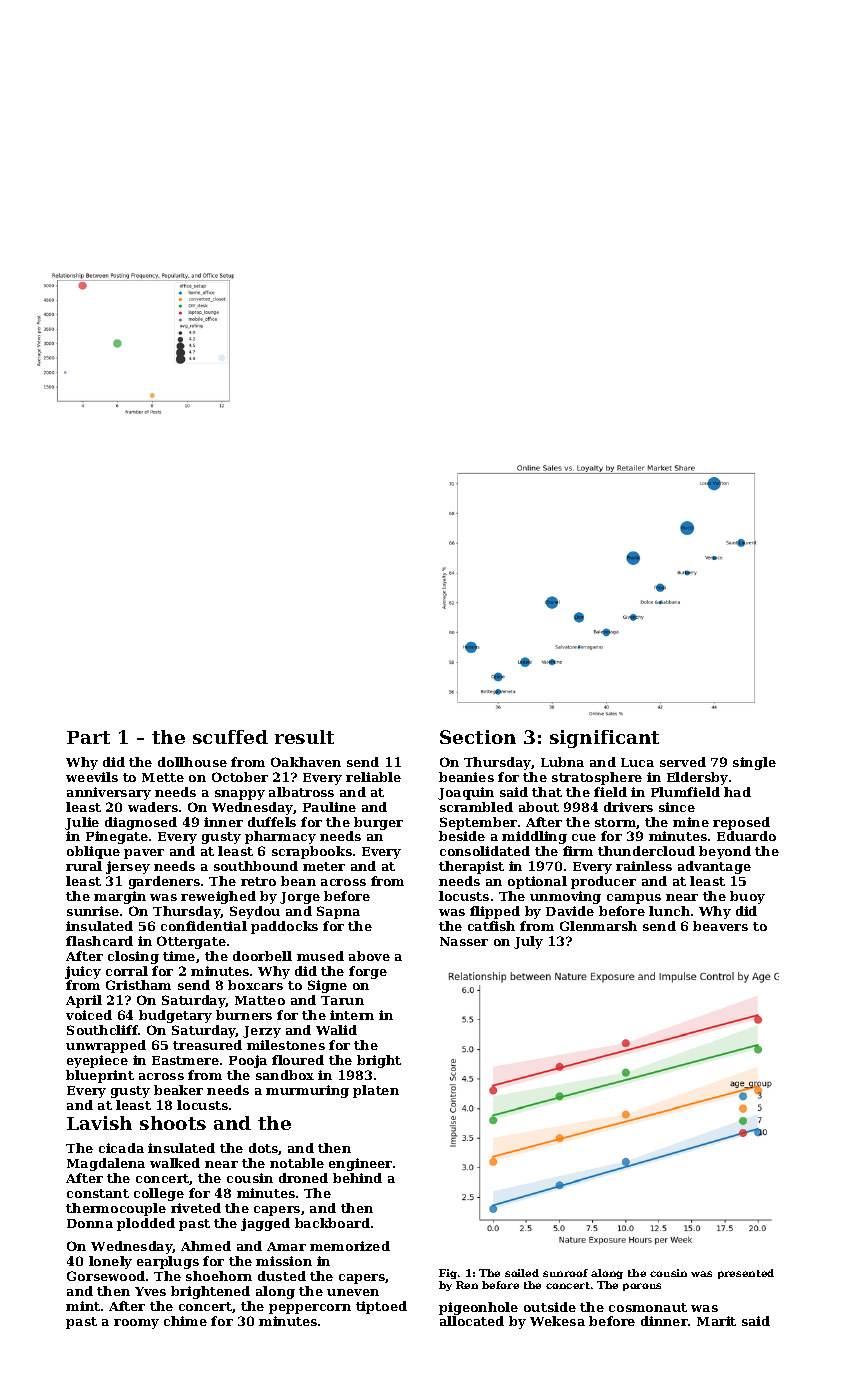 The height and width of the screenshot is (1400, 849). What do you see at coordinates (472, 1321) in the screenshot?
I see `allocated` at bounding box center [472, 1321].
